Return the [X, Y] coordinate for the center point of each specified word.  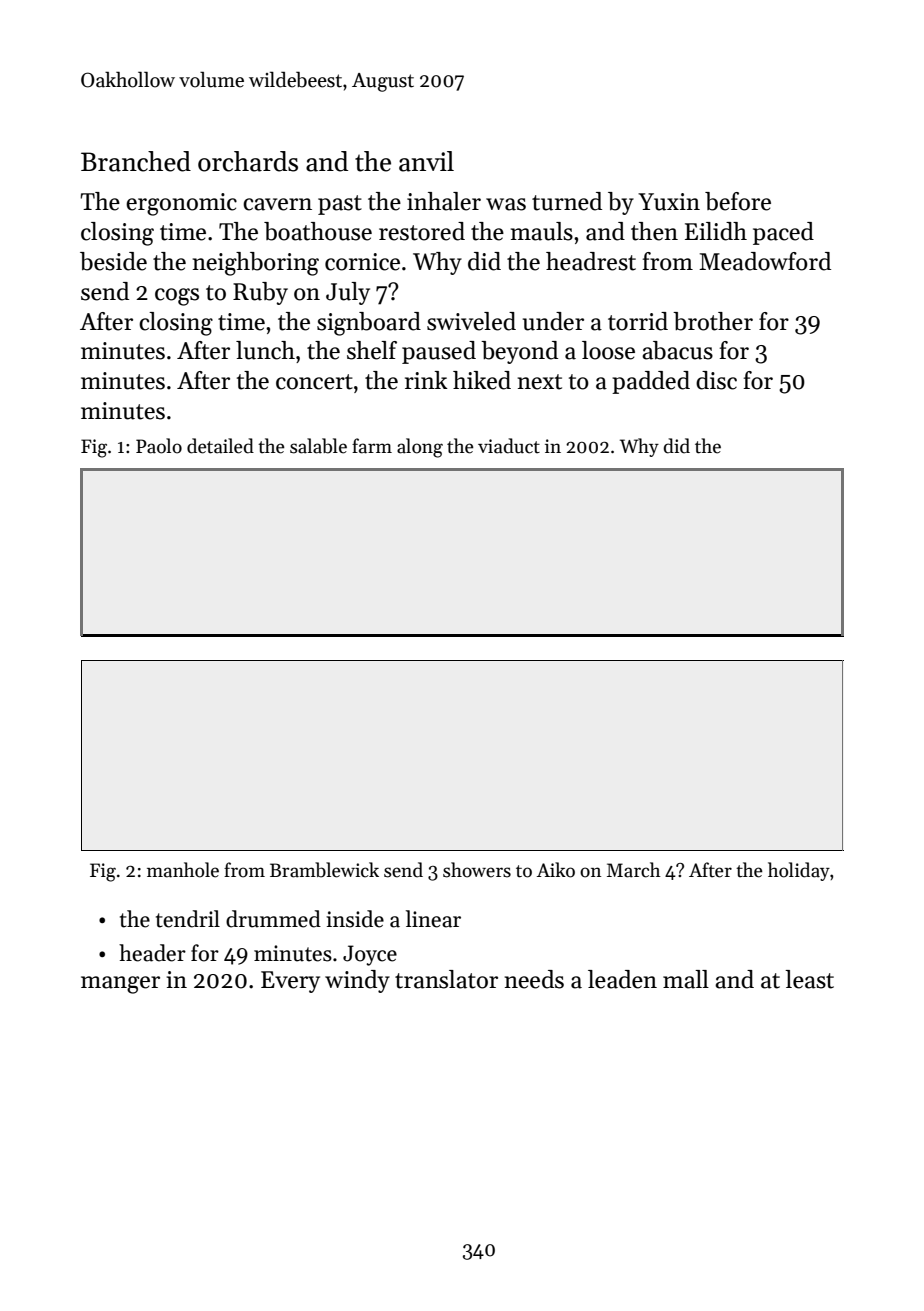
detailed [220, 446]
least [809, 979]
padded [651, 382]
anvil [426, 161]
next [540, 382]
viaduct [509, 446]
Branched [136, 161]
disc [716, 380]
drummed [273, 919]
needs [534, 979]
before [738, 201]
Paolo [159, 446]
